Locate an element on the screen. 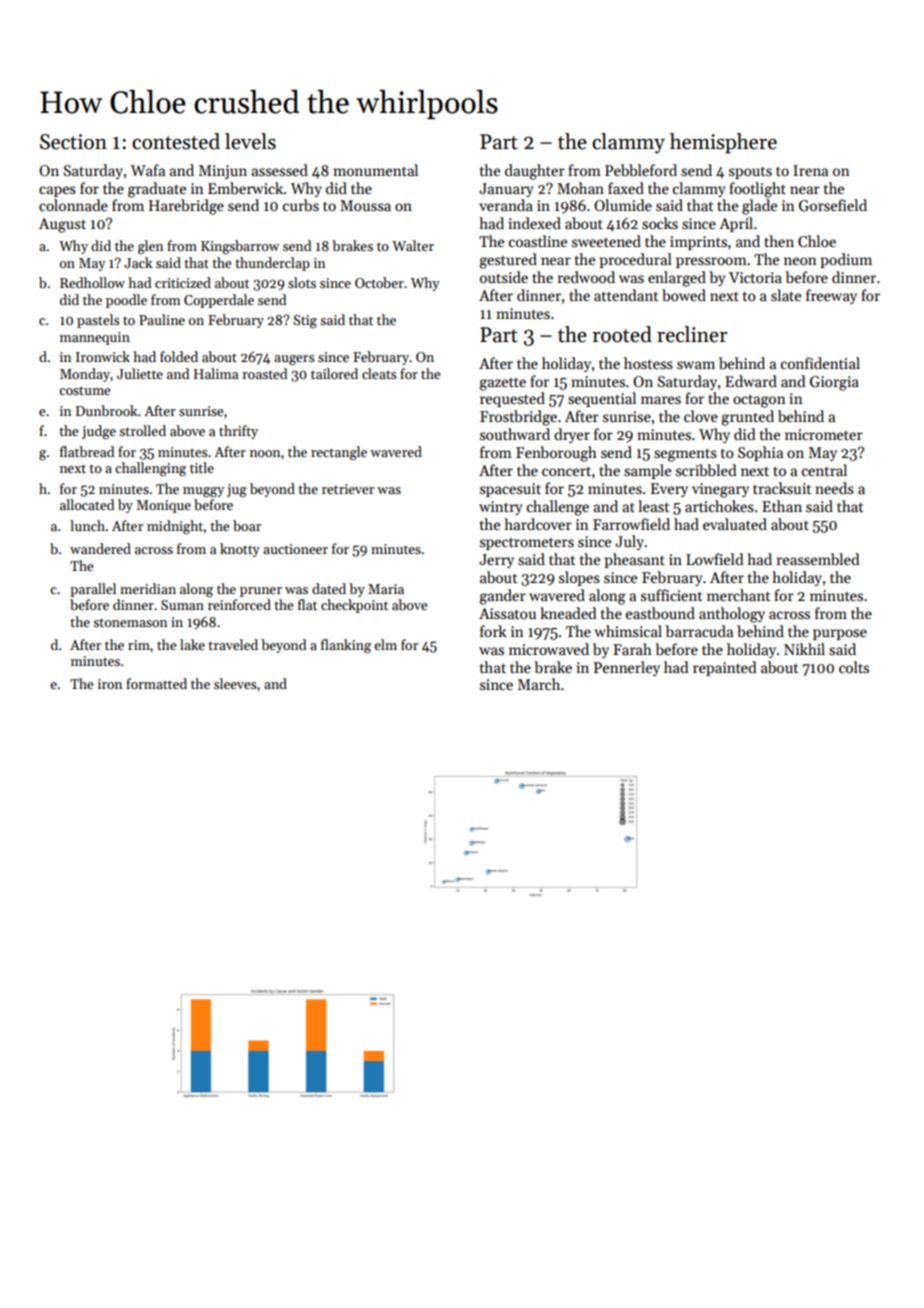  levels is located at coordinates (250, 141).
